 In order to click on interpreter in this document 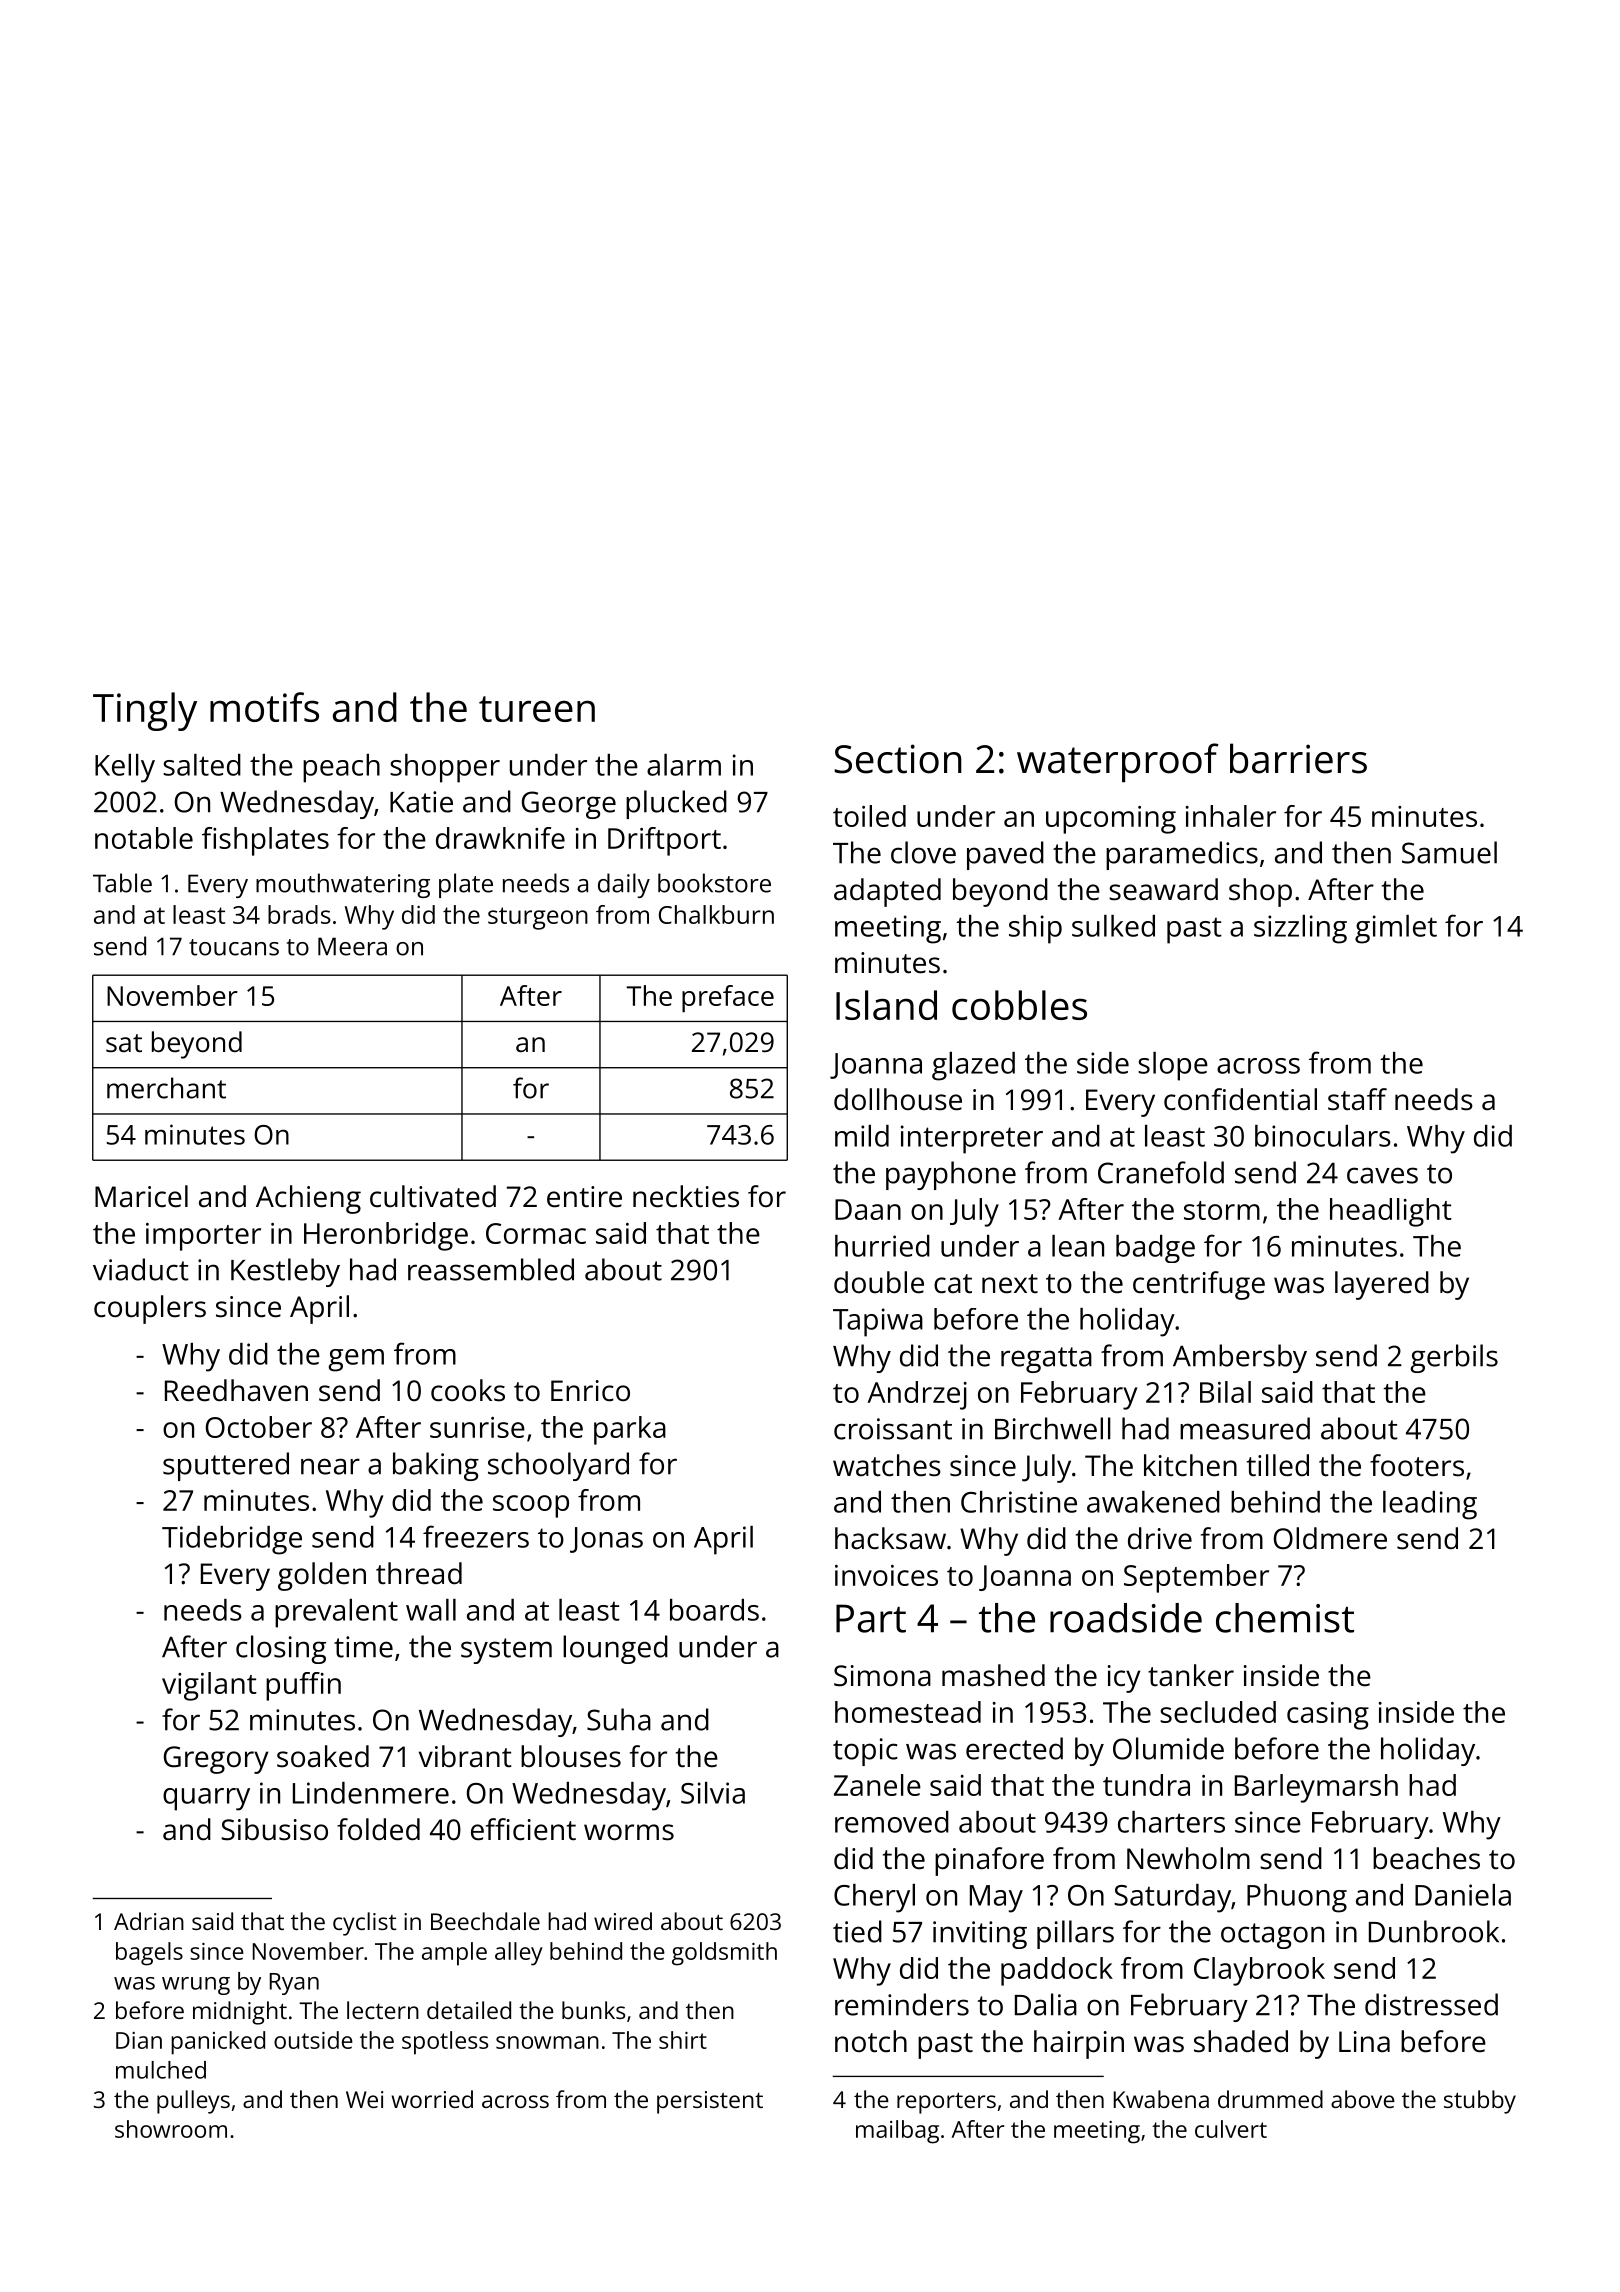, I will do `click(972, 1139)`.
